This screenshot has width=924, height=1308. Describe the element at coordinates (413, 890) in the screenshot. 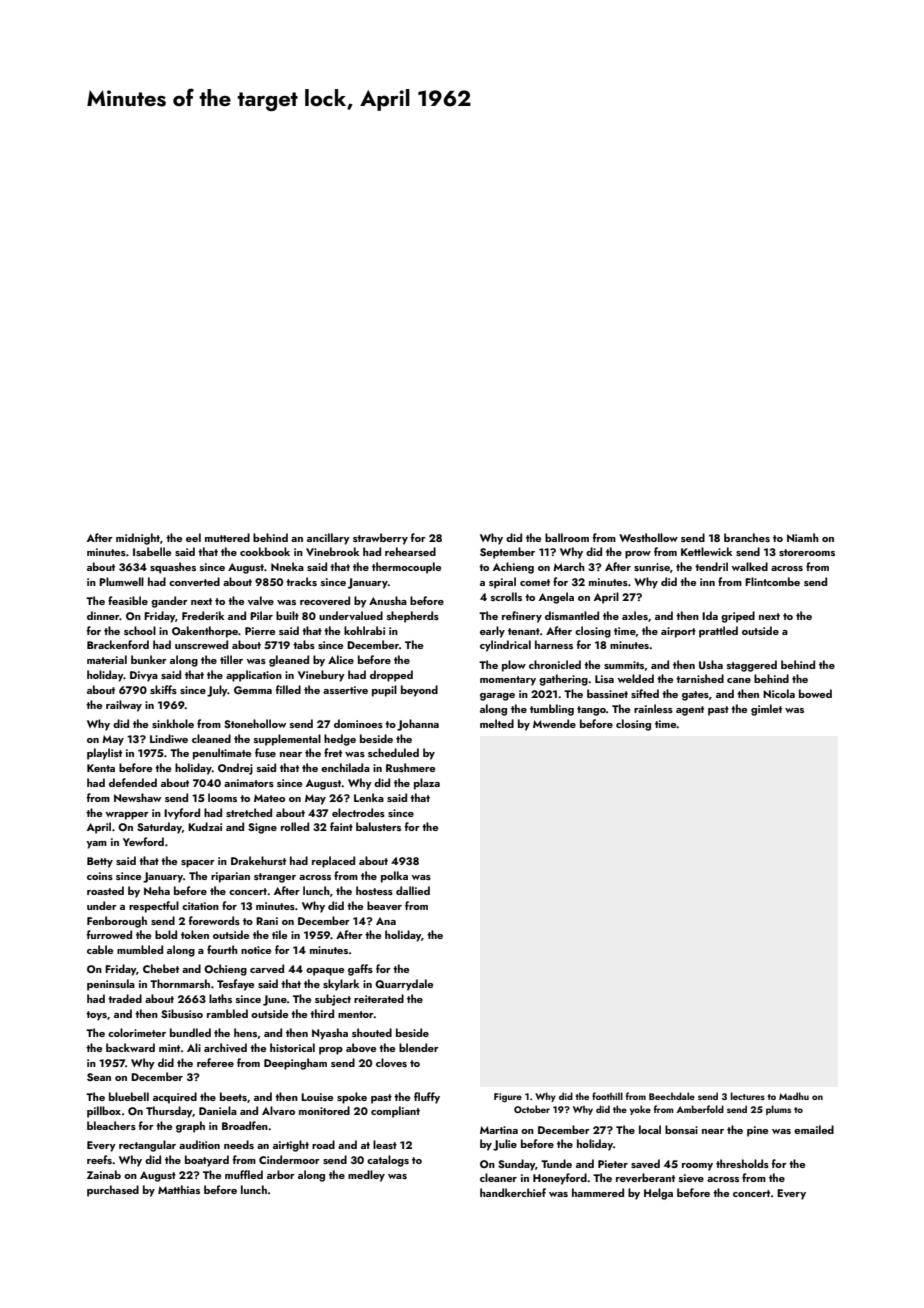

I see `dallied` at that location.
